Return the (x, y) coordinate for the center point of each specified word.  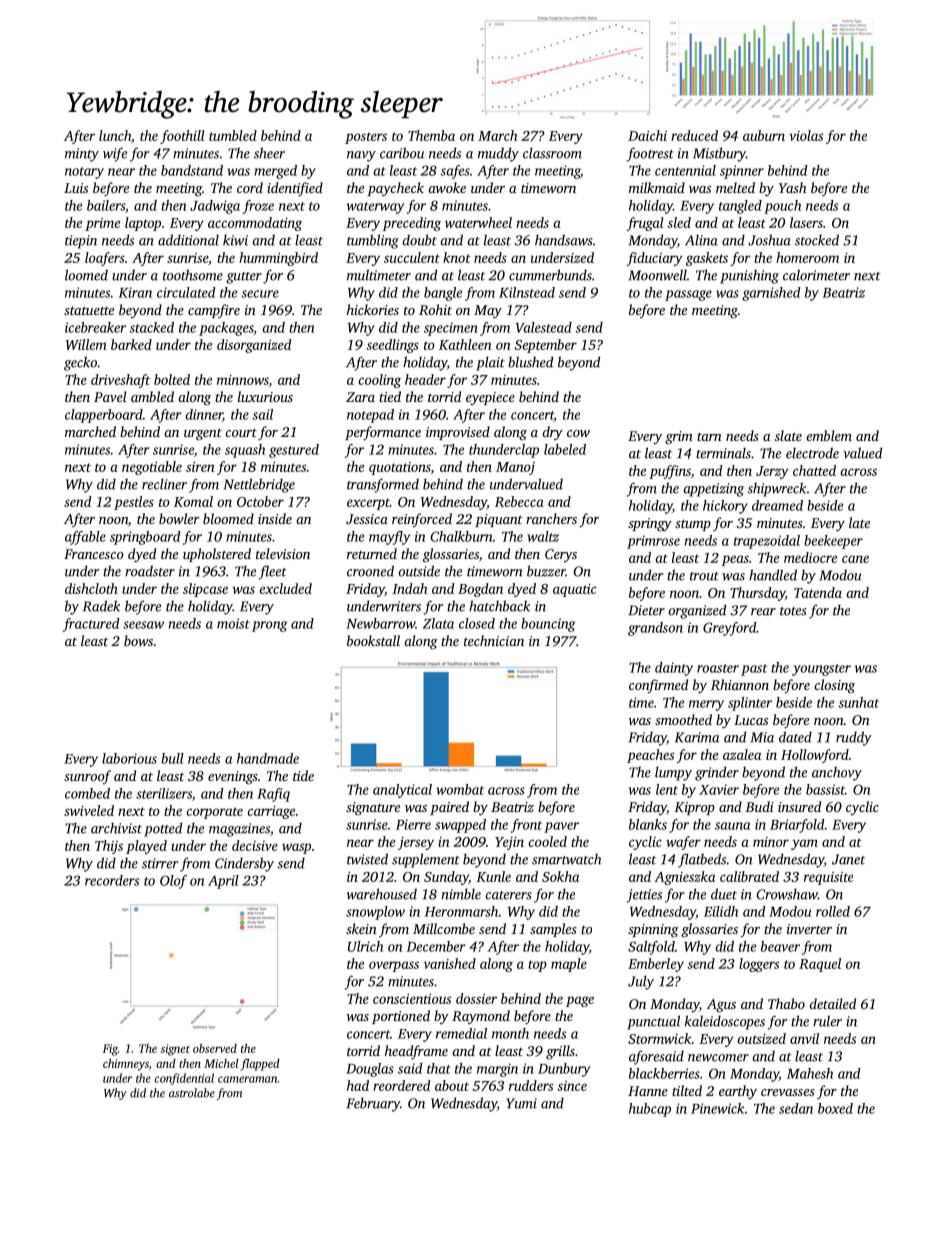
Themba (431, 135)
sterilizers (164, 793)
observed (215, 1048)
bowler (179, 518)
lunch (115, 135)
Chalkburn (461, 536)
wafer (683, 843)
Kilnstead (527, 292)
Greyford (729, 629)
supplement (425, 860)
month (510, 1033)
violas (806, 135)
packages (226, 329)
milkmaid (657, 187)
